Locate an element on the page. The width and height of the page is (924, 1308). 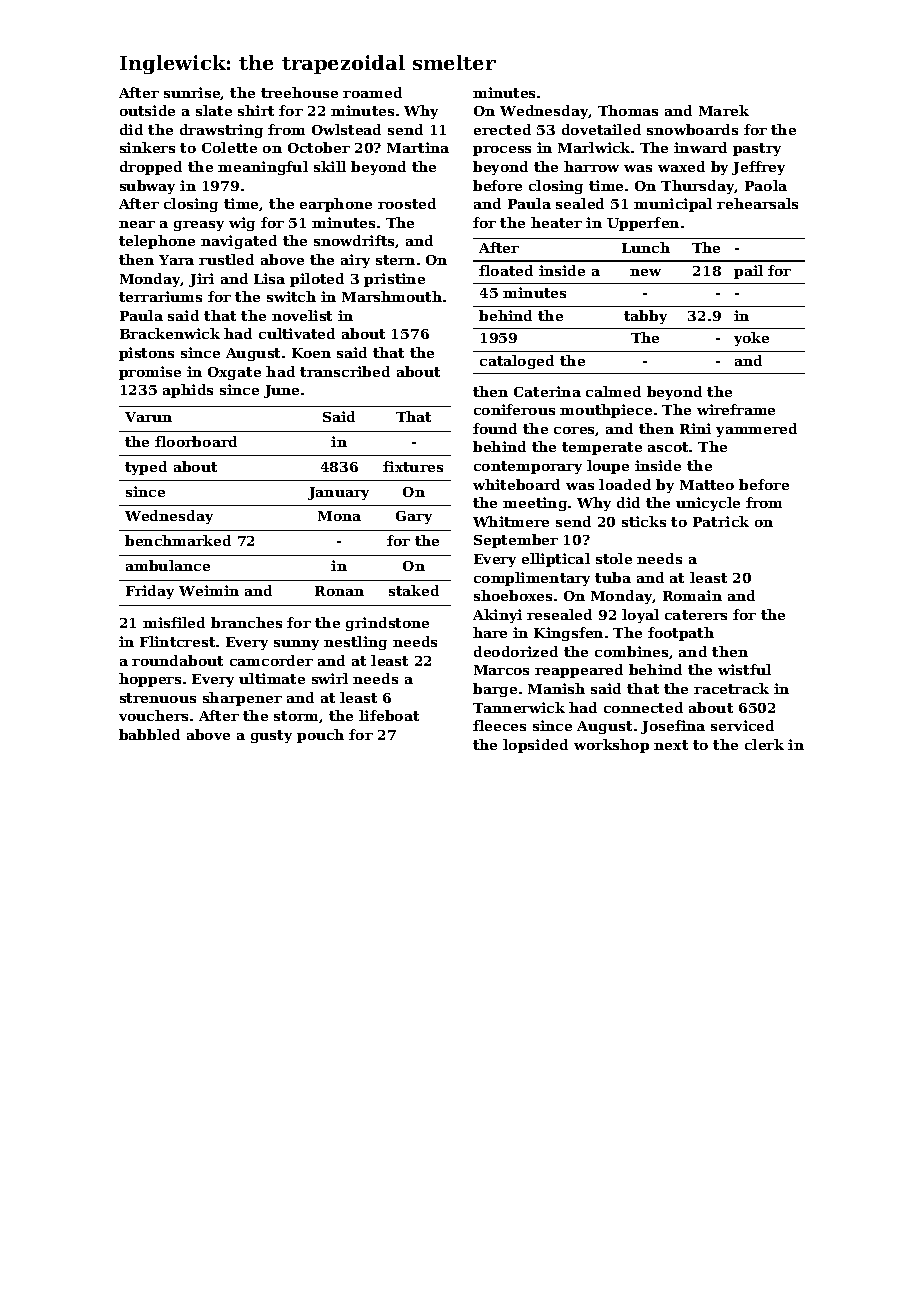
pouch is located at coordinates (320, 736).
